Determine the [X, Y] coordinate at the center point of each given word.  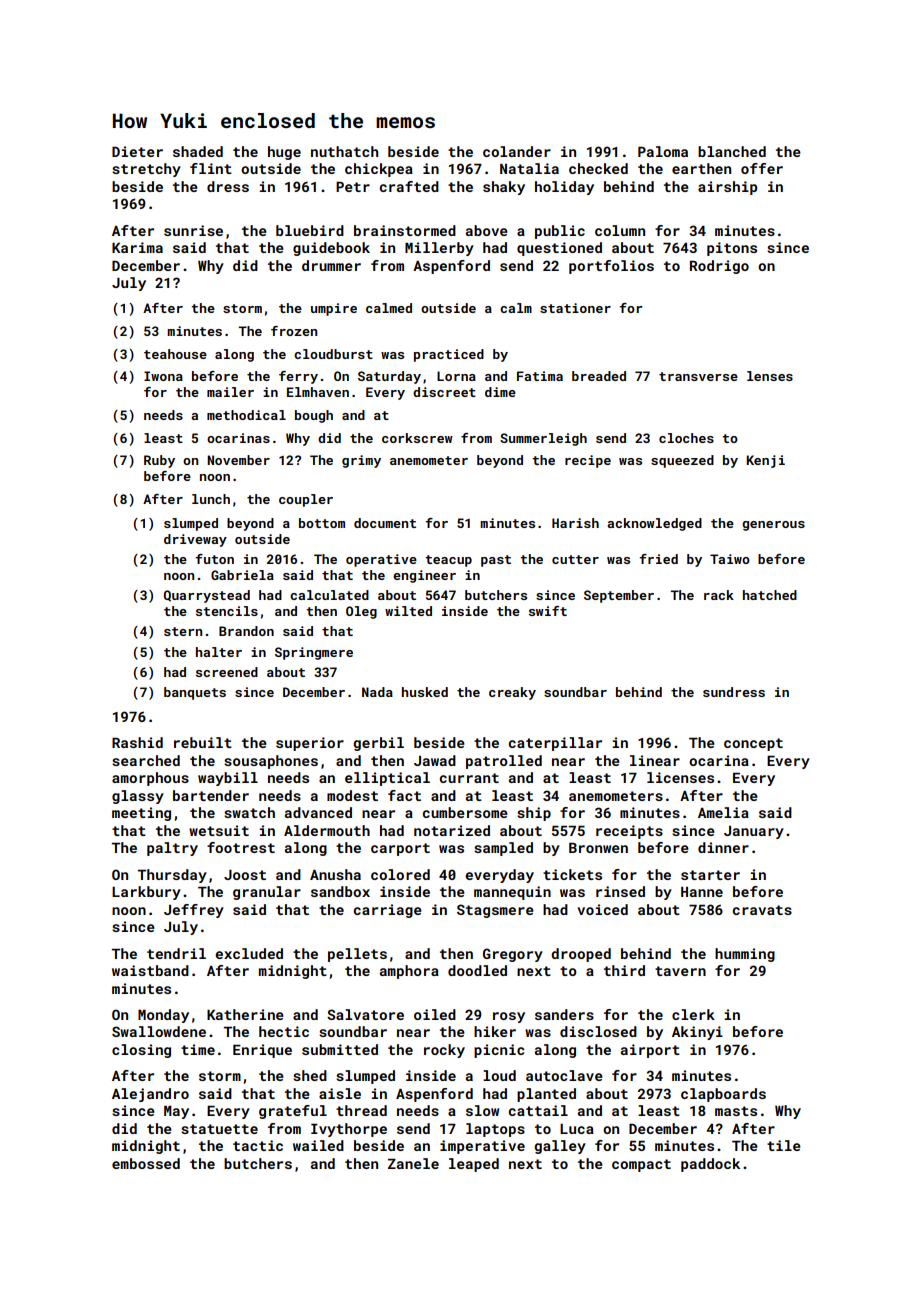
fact [404, 795]
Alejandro [150, 1095]
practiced [449, 355]
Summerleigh [543, 439]
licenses [680, 777]
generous [773, 526]
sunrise [193, 230]
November [238, 460]
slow [482, 1110]
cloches [686, 438]
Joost [245, 875]
